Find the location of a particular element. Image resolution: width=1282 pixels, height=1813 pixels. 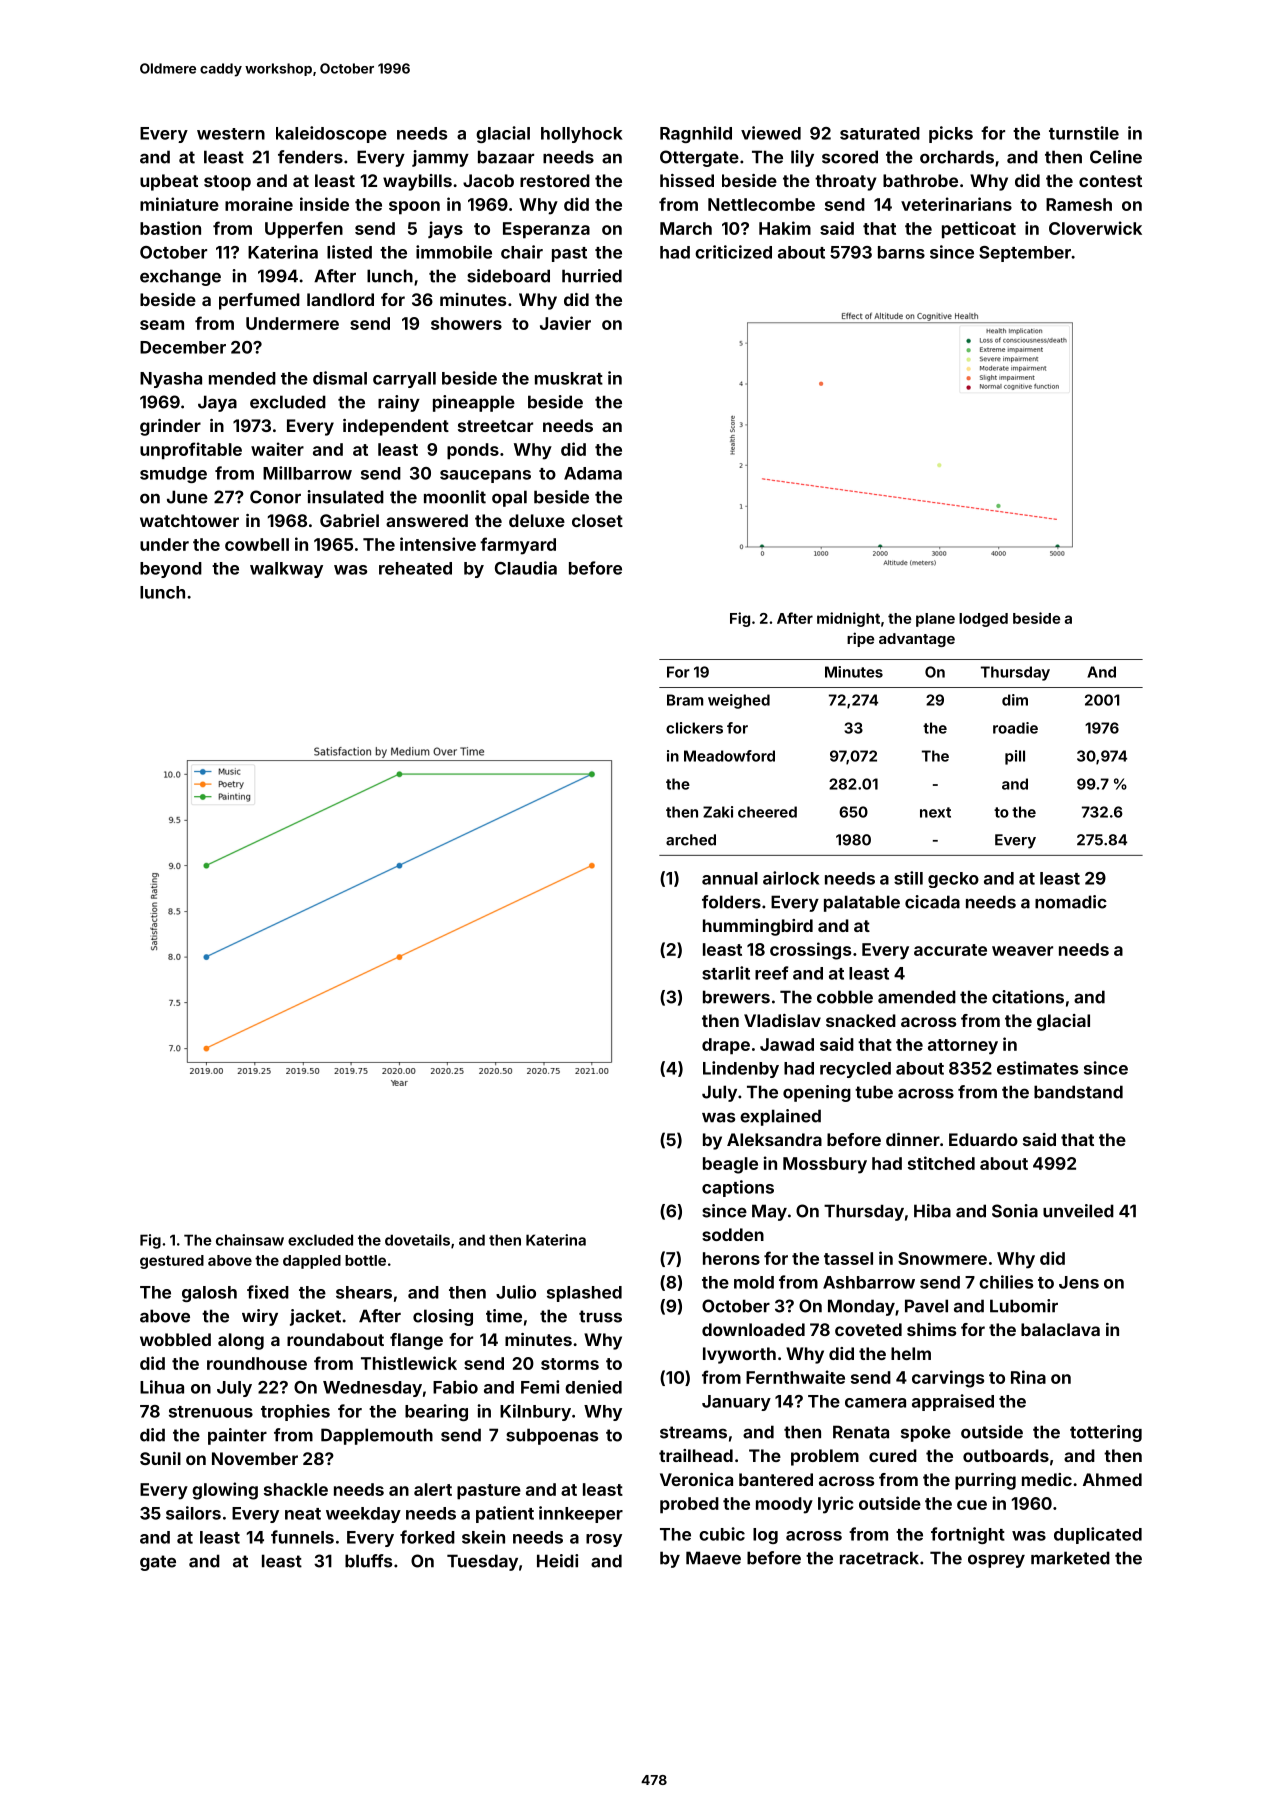

Maeve is located at coordinates (713, 1558).
